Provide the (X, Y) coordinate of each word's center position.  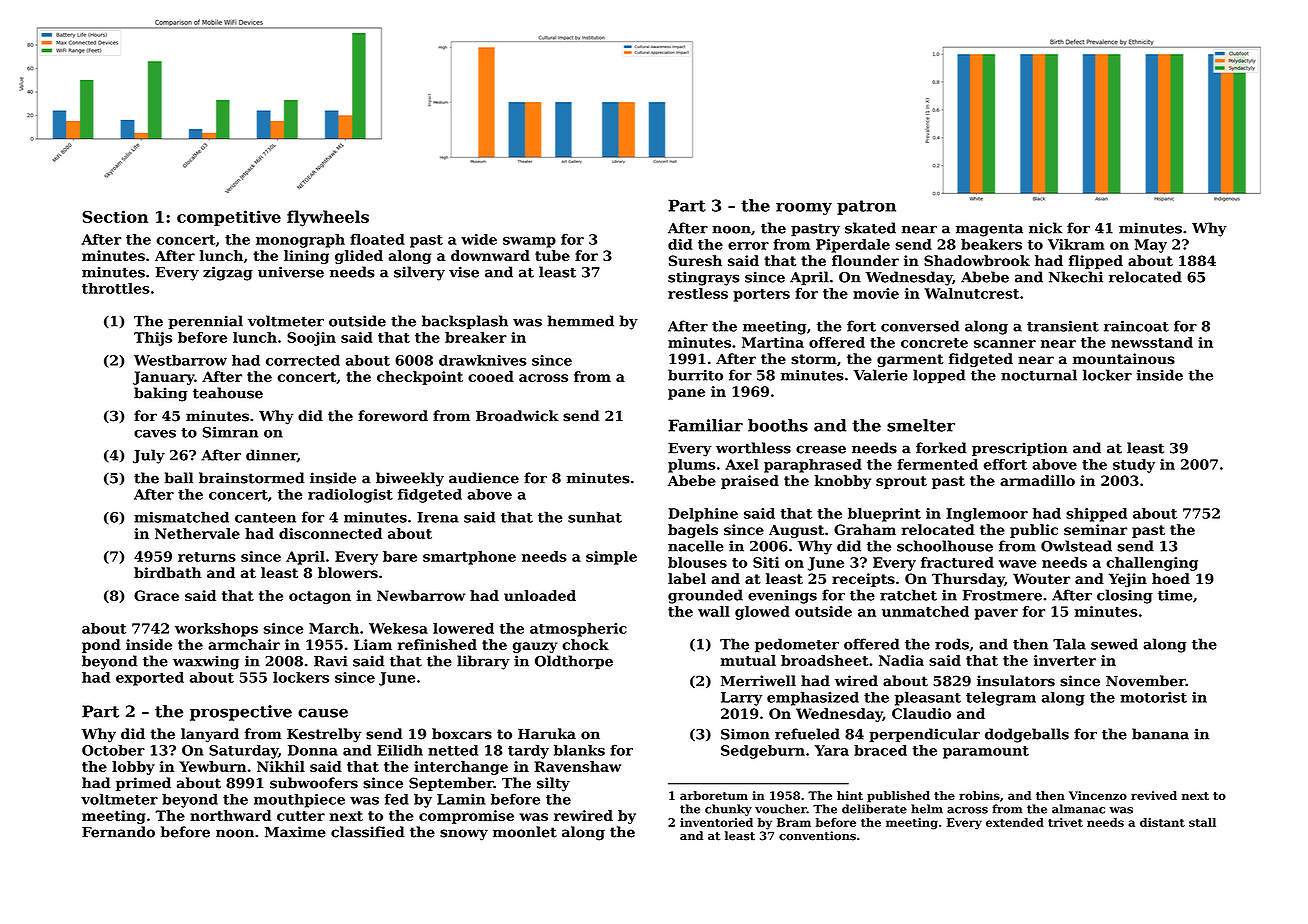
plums (691, 466)
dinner (271, 455)
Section (115, 216)
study (1134, 466)
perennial (205, 322)
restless (698, 293)
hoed (1171, 578)
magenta (989, 230)
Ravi (331, 661)
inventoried (716, 822)
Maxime (295, 832)
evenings (782, 596)
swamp (529, 242)
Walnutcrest (971, 293)
